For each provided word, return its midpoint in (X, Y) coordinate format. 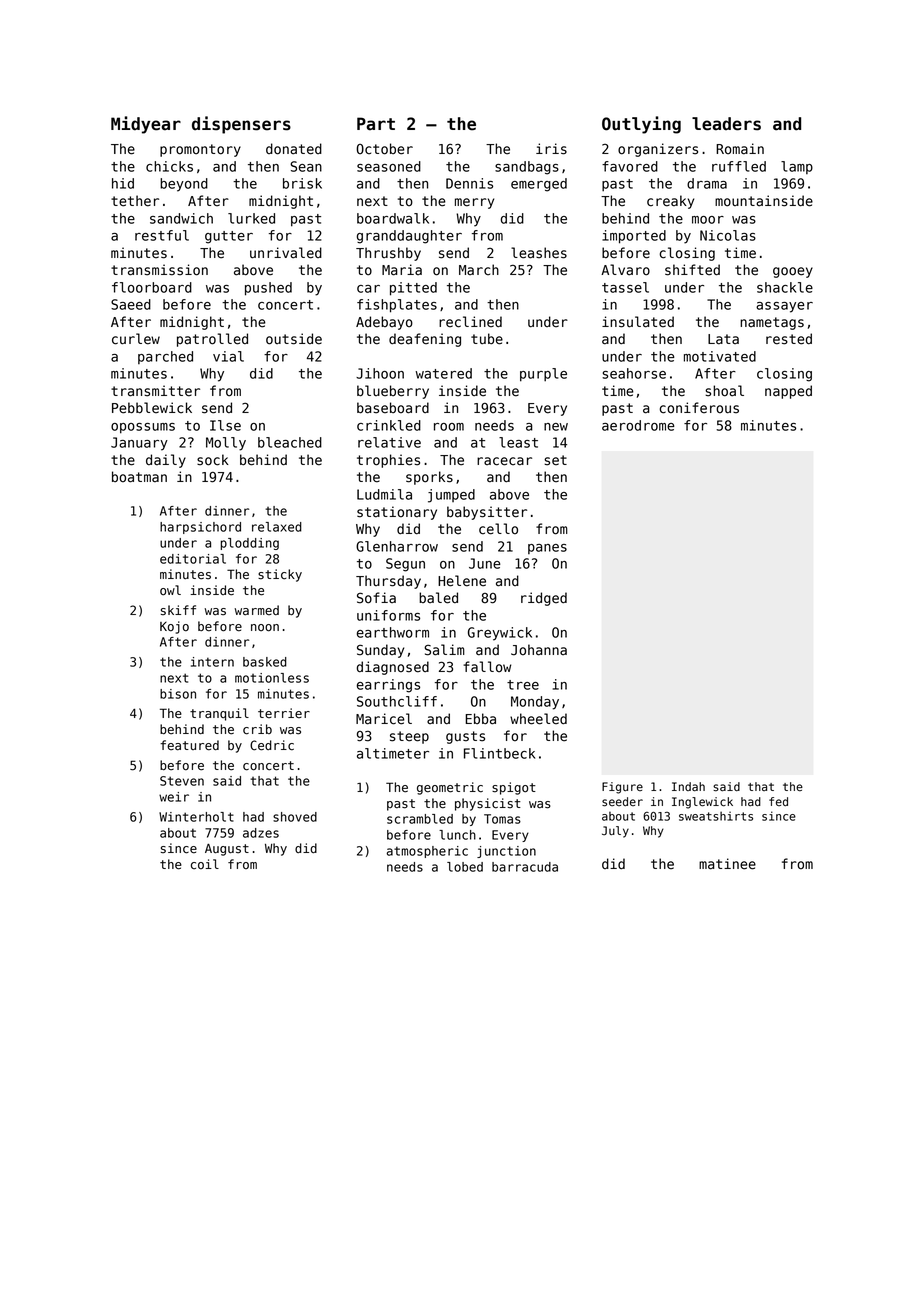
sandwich (181, 218)
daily (166, 461)
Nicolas (728, 235)
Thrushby (388, 254)
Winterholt (196, 817)
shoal (724, 391)
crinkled (389, 425)
